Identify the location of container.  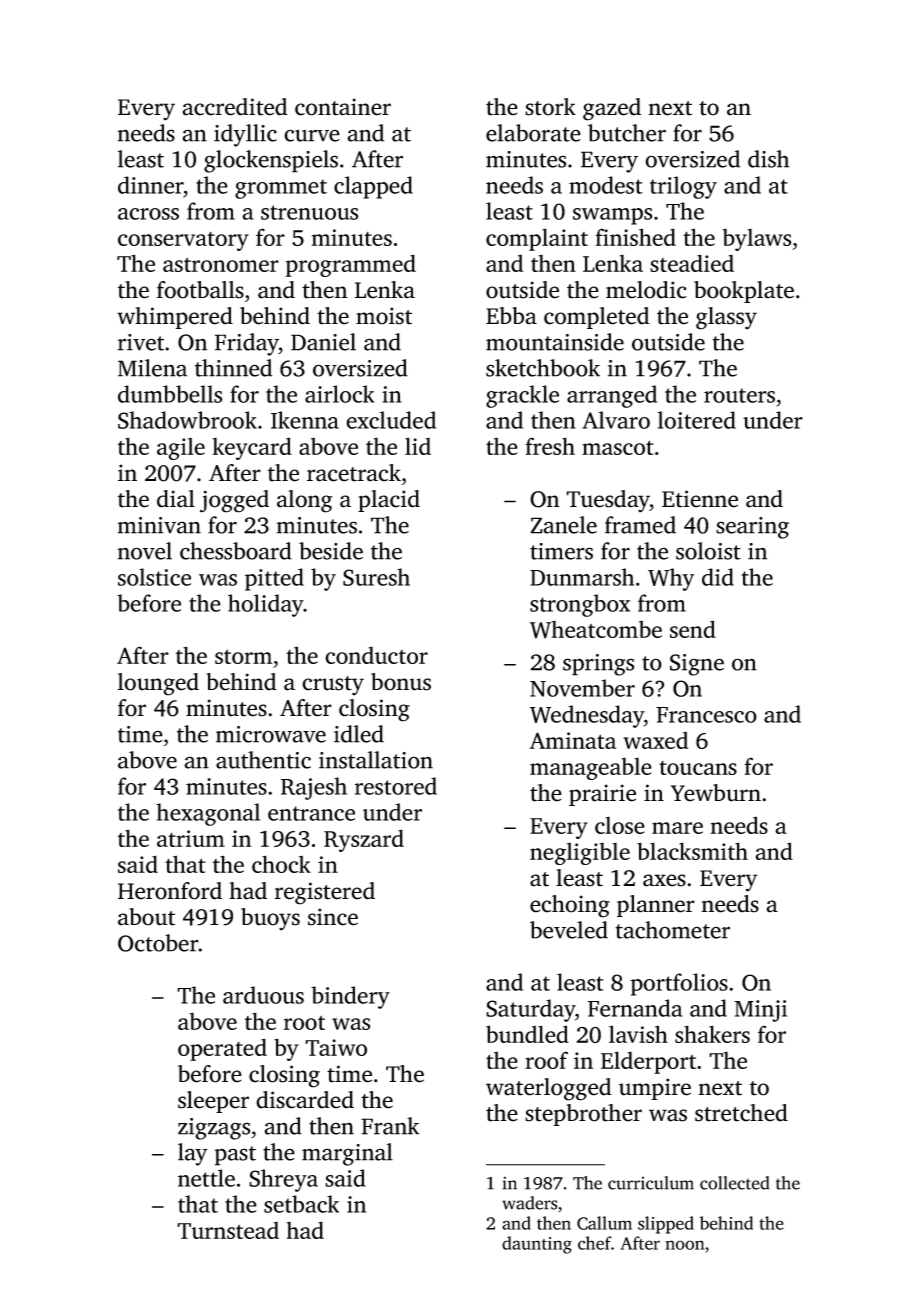
(343, 107).
